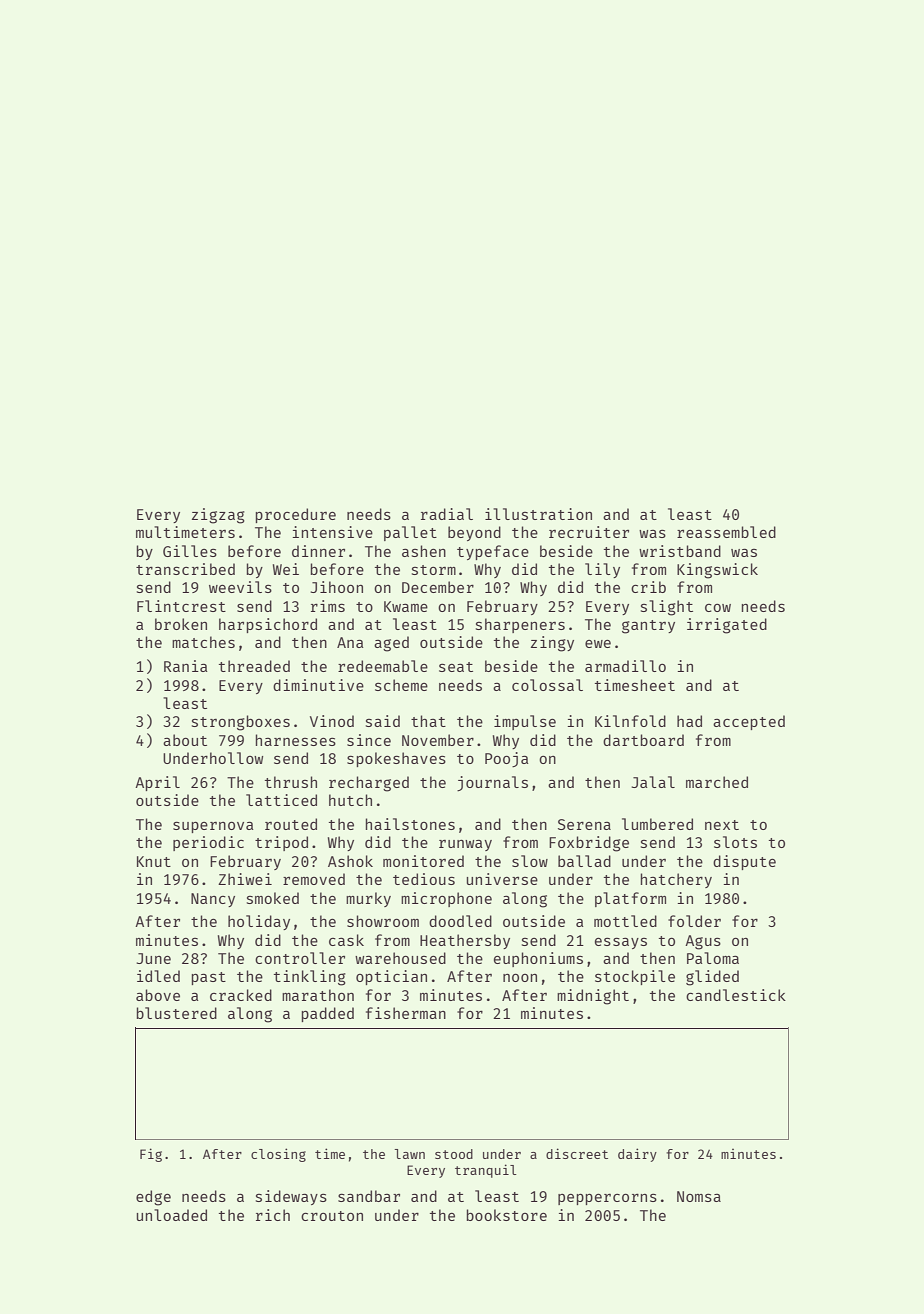 This image has width=924, height=1314. Describe the element at coordinates (318, 685) in the image. I see `diminutive` at that location.
